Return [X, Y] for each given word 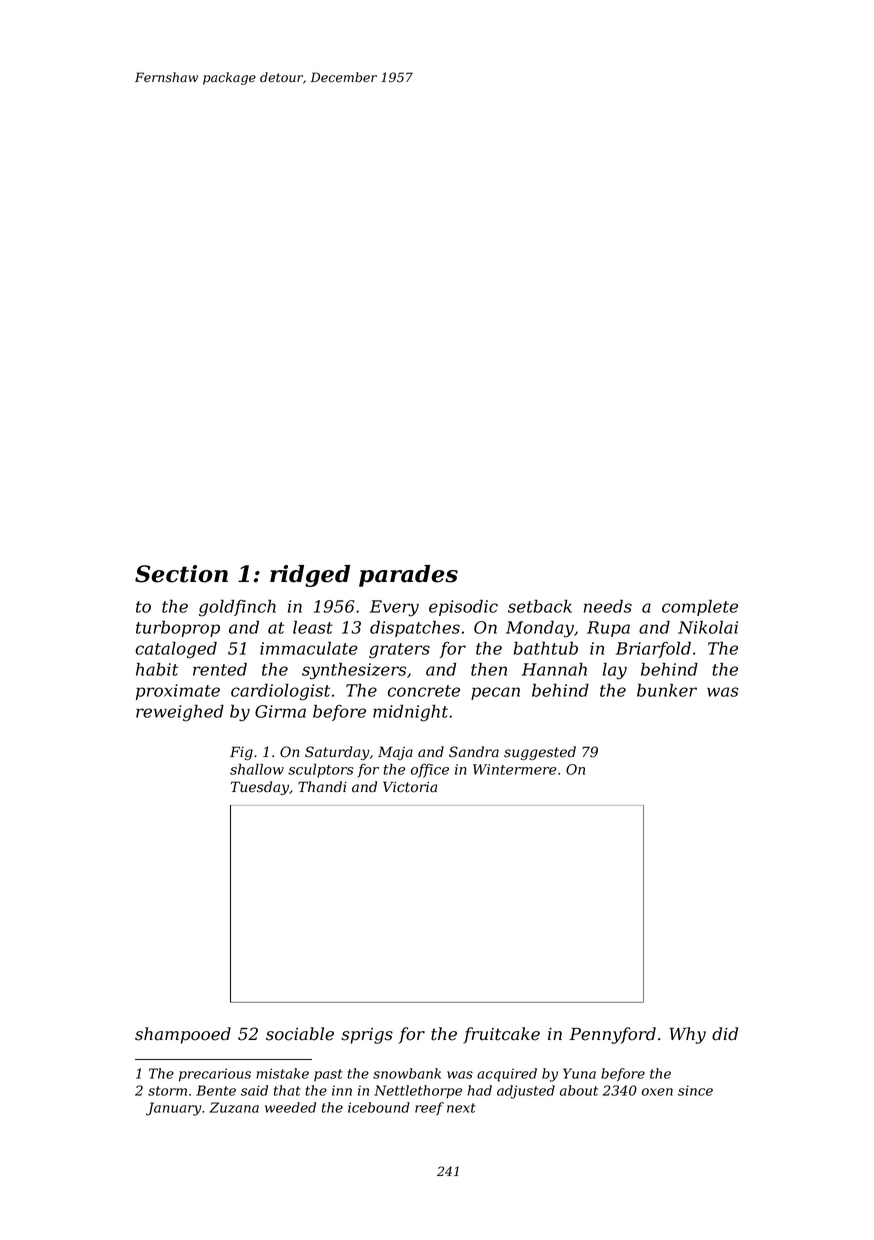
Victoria [410, 787]
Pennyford [612, 1035]
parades [408, 576]
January [174, 1109]
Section [181, 574]
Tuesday [260, 788]
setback [540, 606]
